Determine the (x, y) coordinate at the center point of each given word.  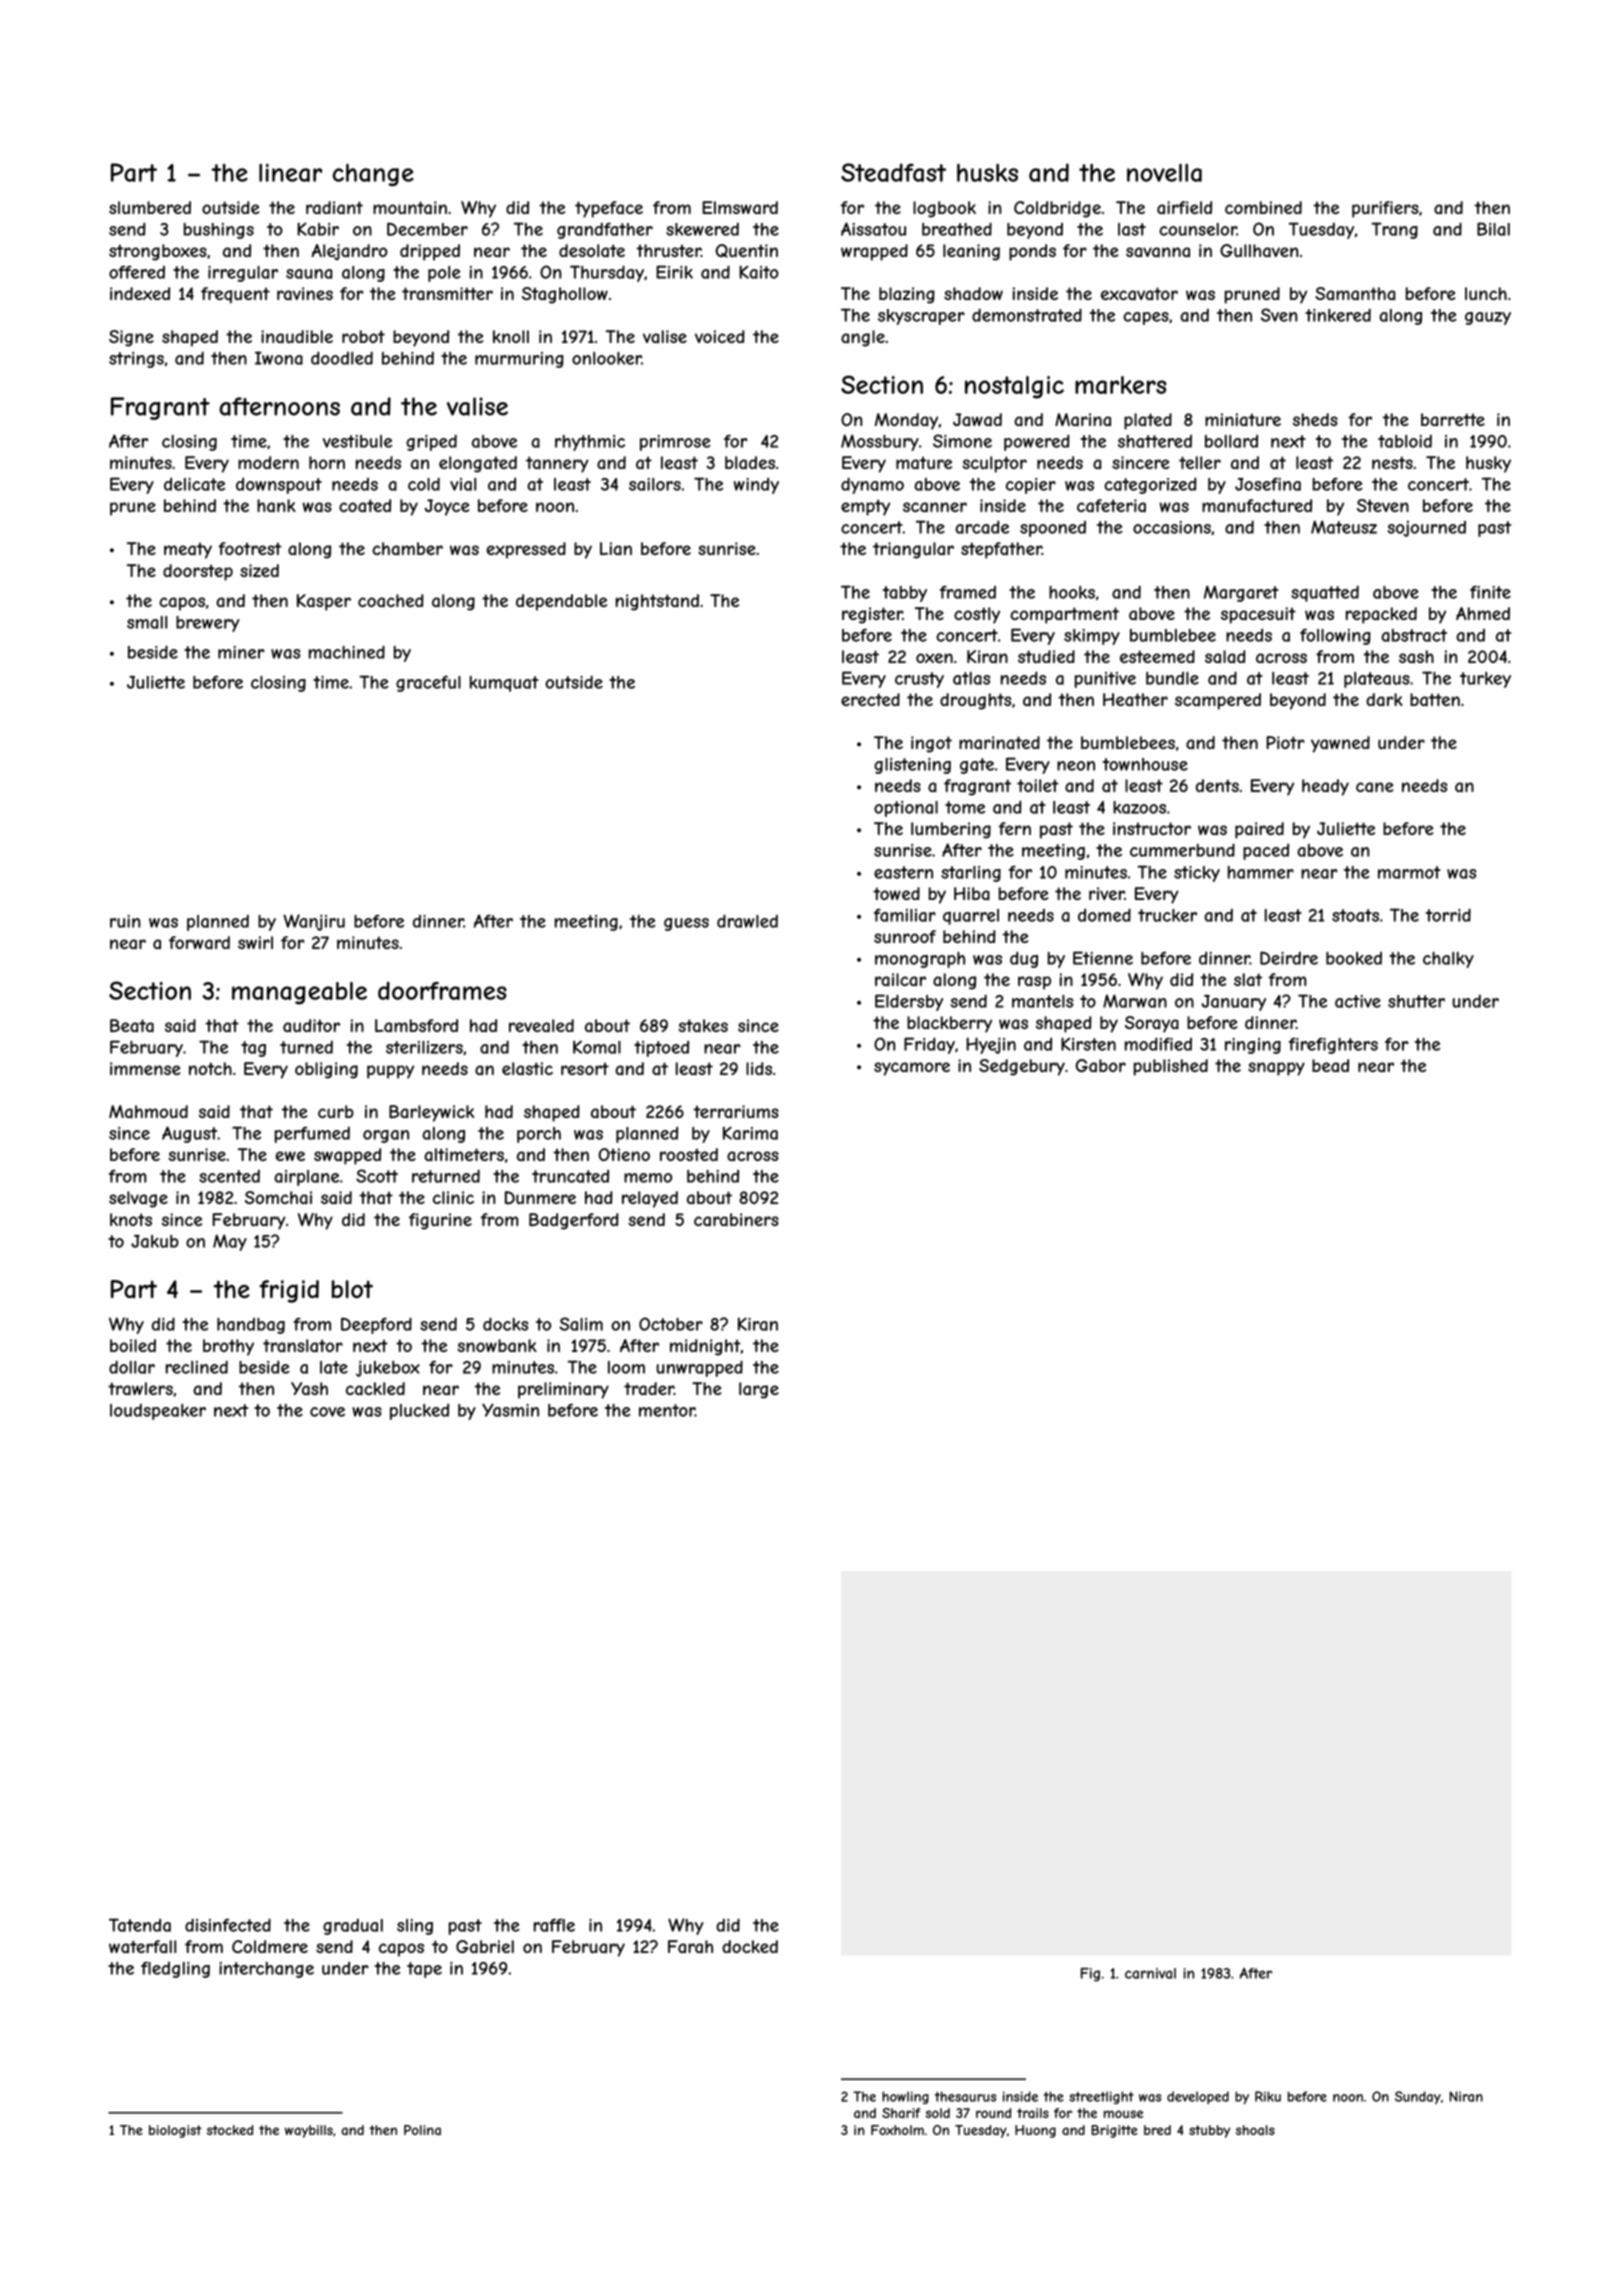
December (427, 229)
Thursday (607, 273)
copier (1031, 486)
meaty (188, 551)
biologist (175, 2131)
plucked (419, 1412)
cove (327, 1412)
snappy (1276, 1069)
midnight (705, 1347)
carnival (1150, 1973)
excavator (1139, 293)
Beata (132, 1026)
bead (1330, 1065)
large (759, 1390)
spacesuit (1258, 615)
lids (759, 1068)
